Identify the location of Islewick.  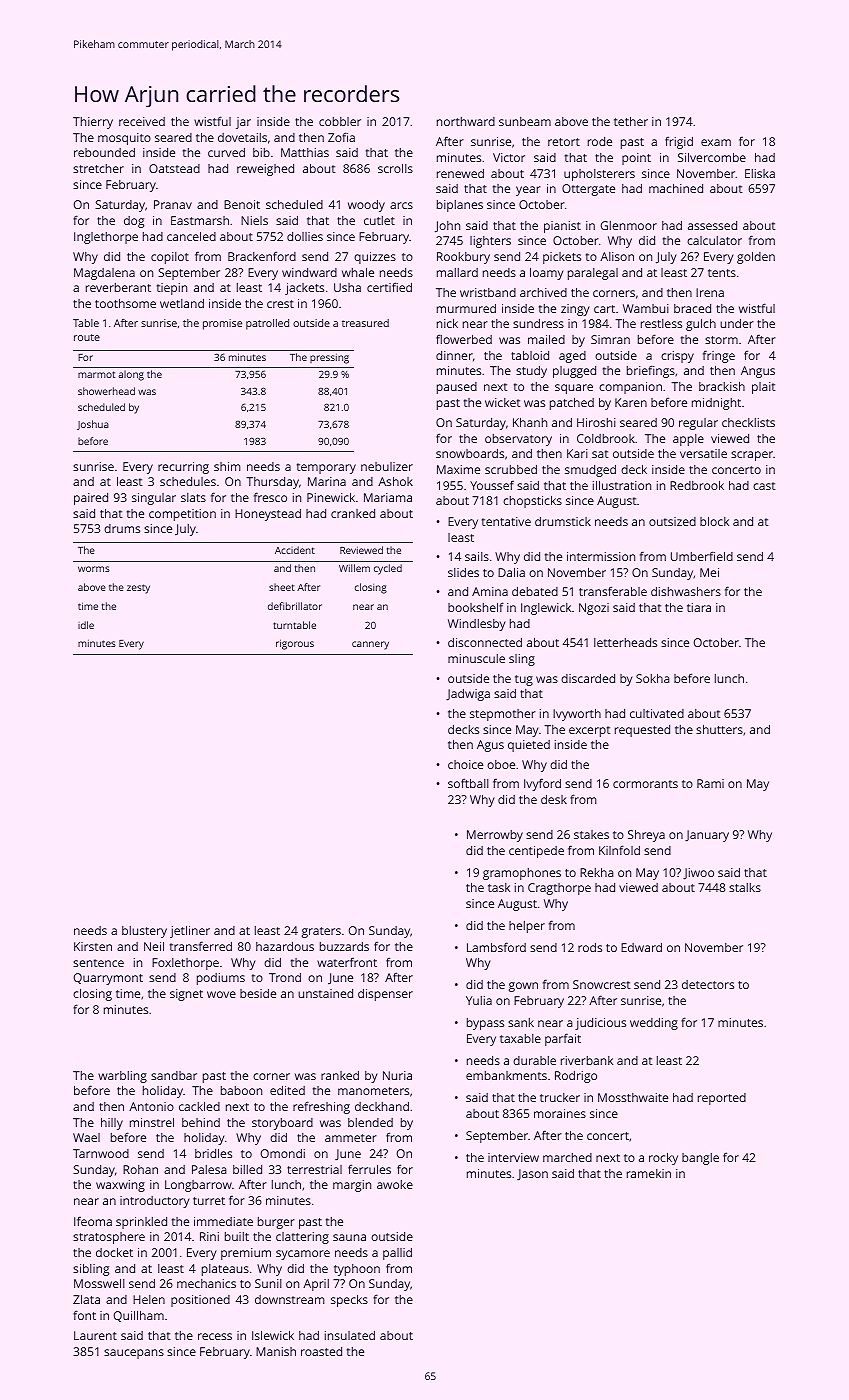
(273, 1335).
